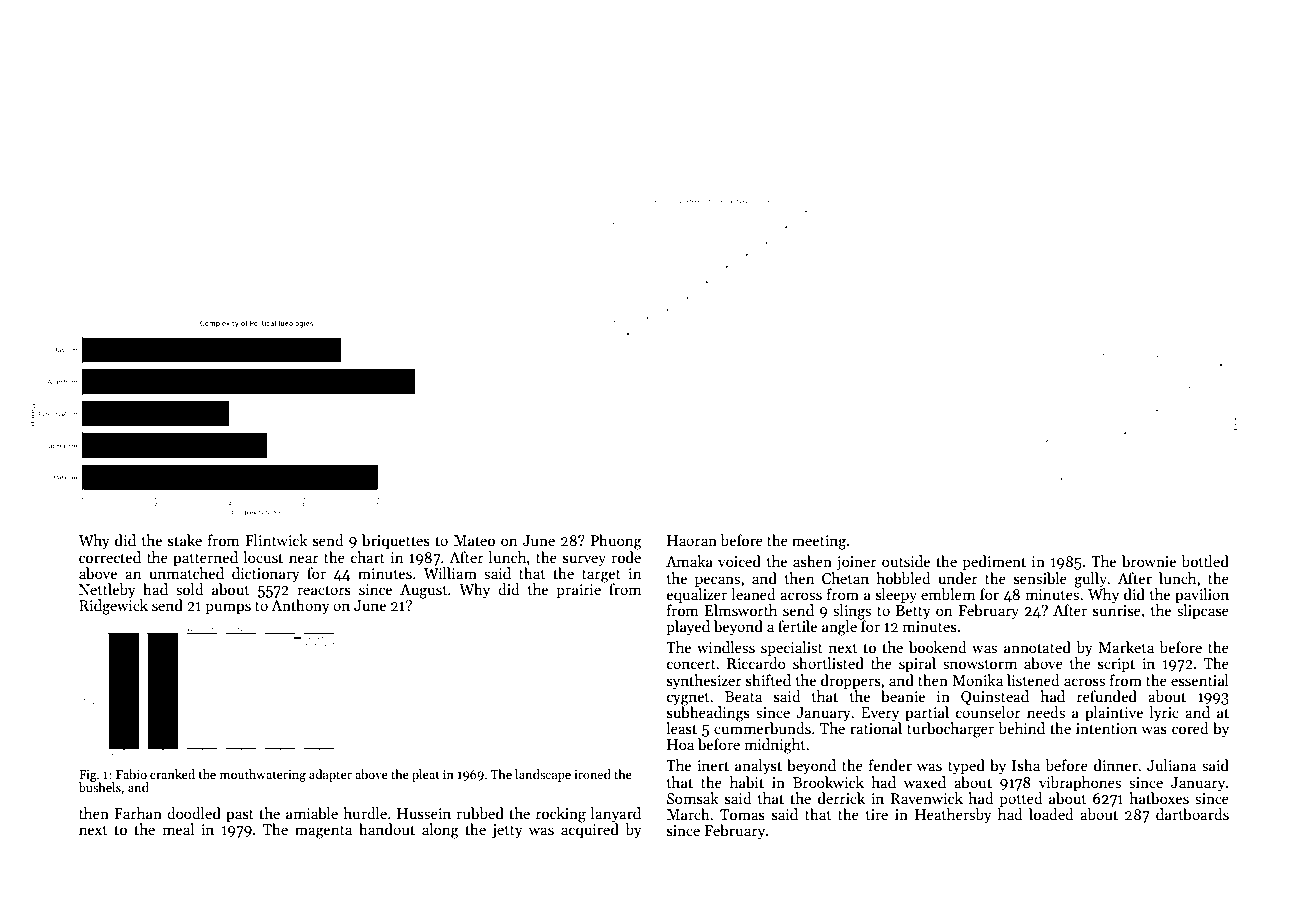  I want to click on subheadings, so click(708, 714).
